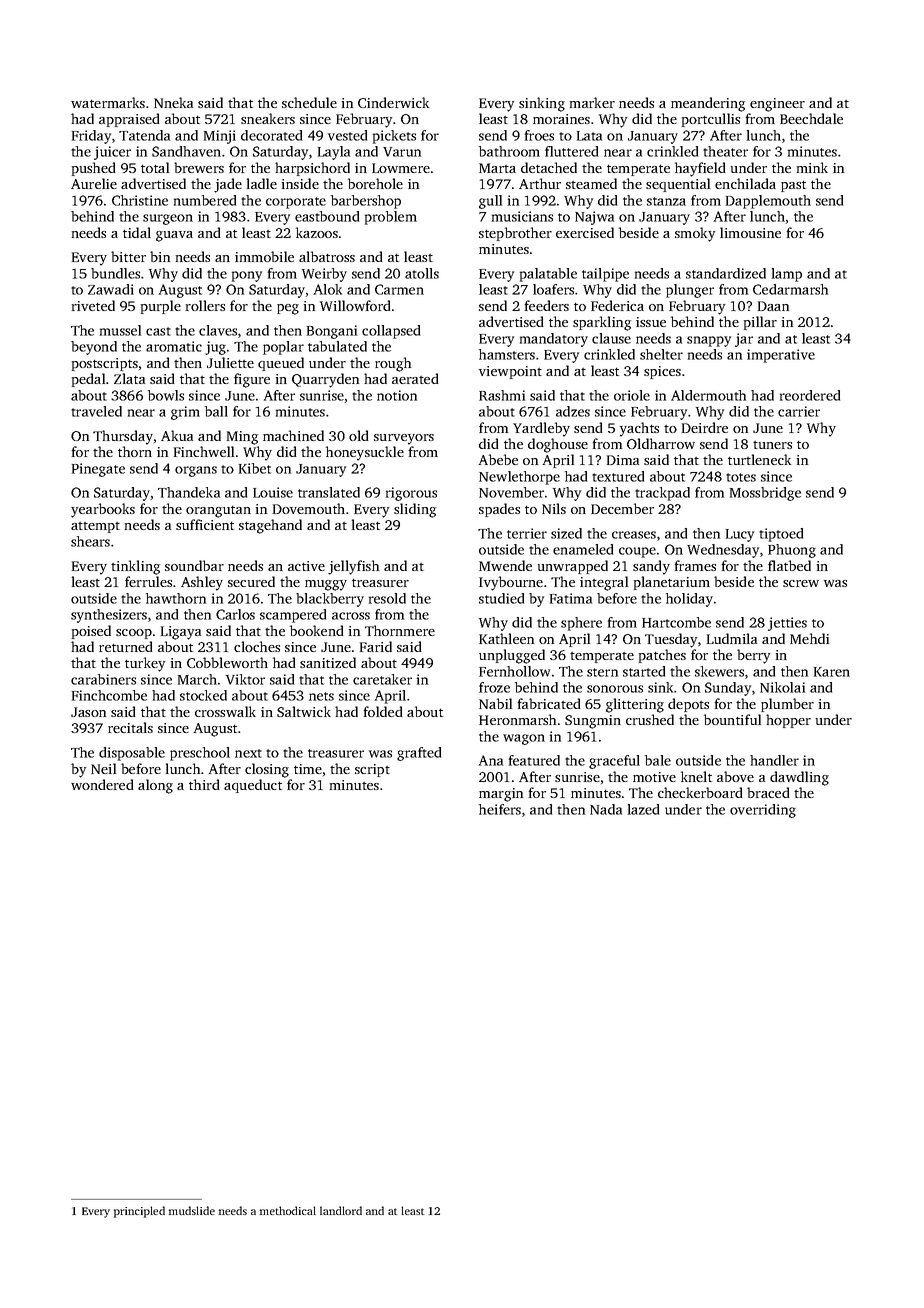 This screenshot has height=1308, width=924. I want to click on landlord, so click(341, 1210).
